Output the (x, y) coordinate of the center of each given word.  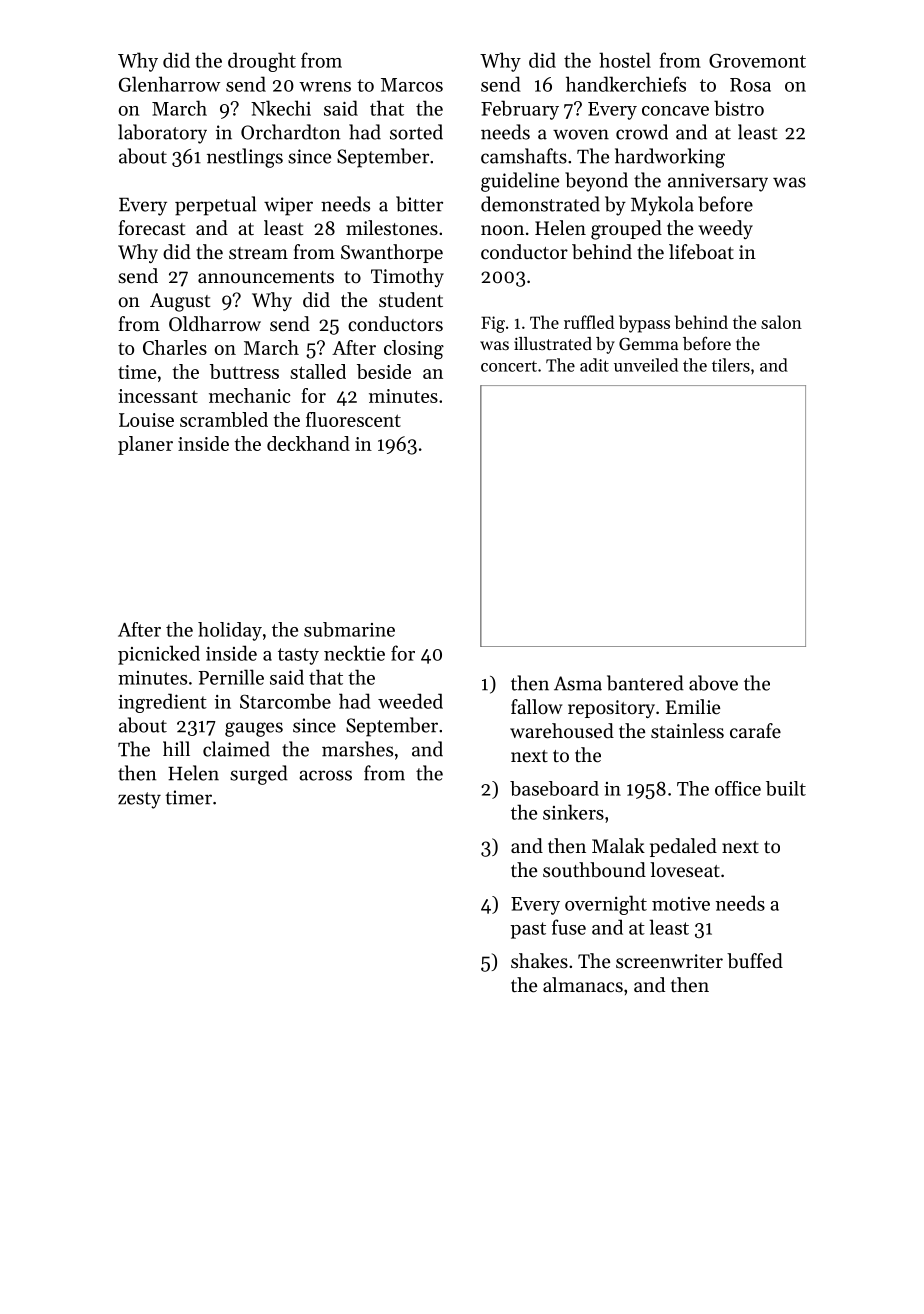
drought (262, 62)
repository (611, 709)
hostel (625, 60)
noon (502, 230)
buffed (755, 961)
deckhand (308, 443)
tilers (731, 365)
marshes (357, 749)
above (713, 683)
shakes (539, 960)
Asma (578, 683)
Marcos (412, 85)
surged (259, 775)
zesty (139, 800)
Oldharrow (215, 324)
